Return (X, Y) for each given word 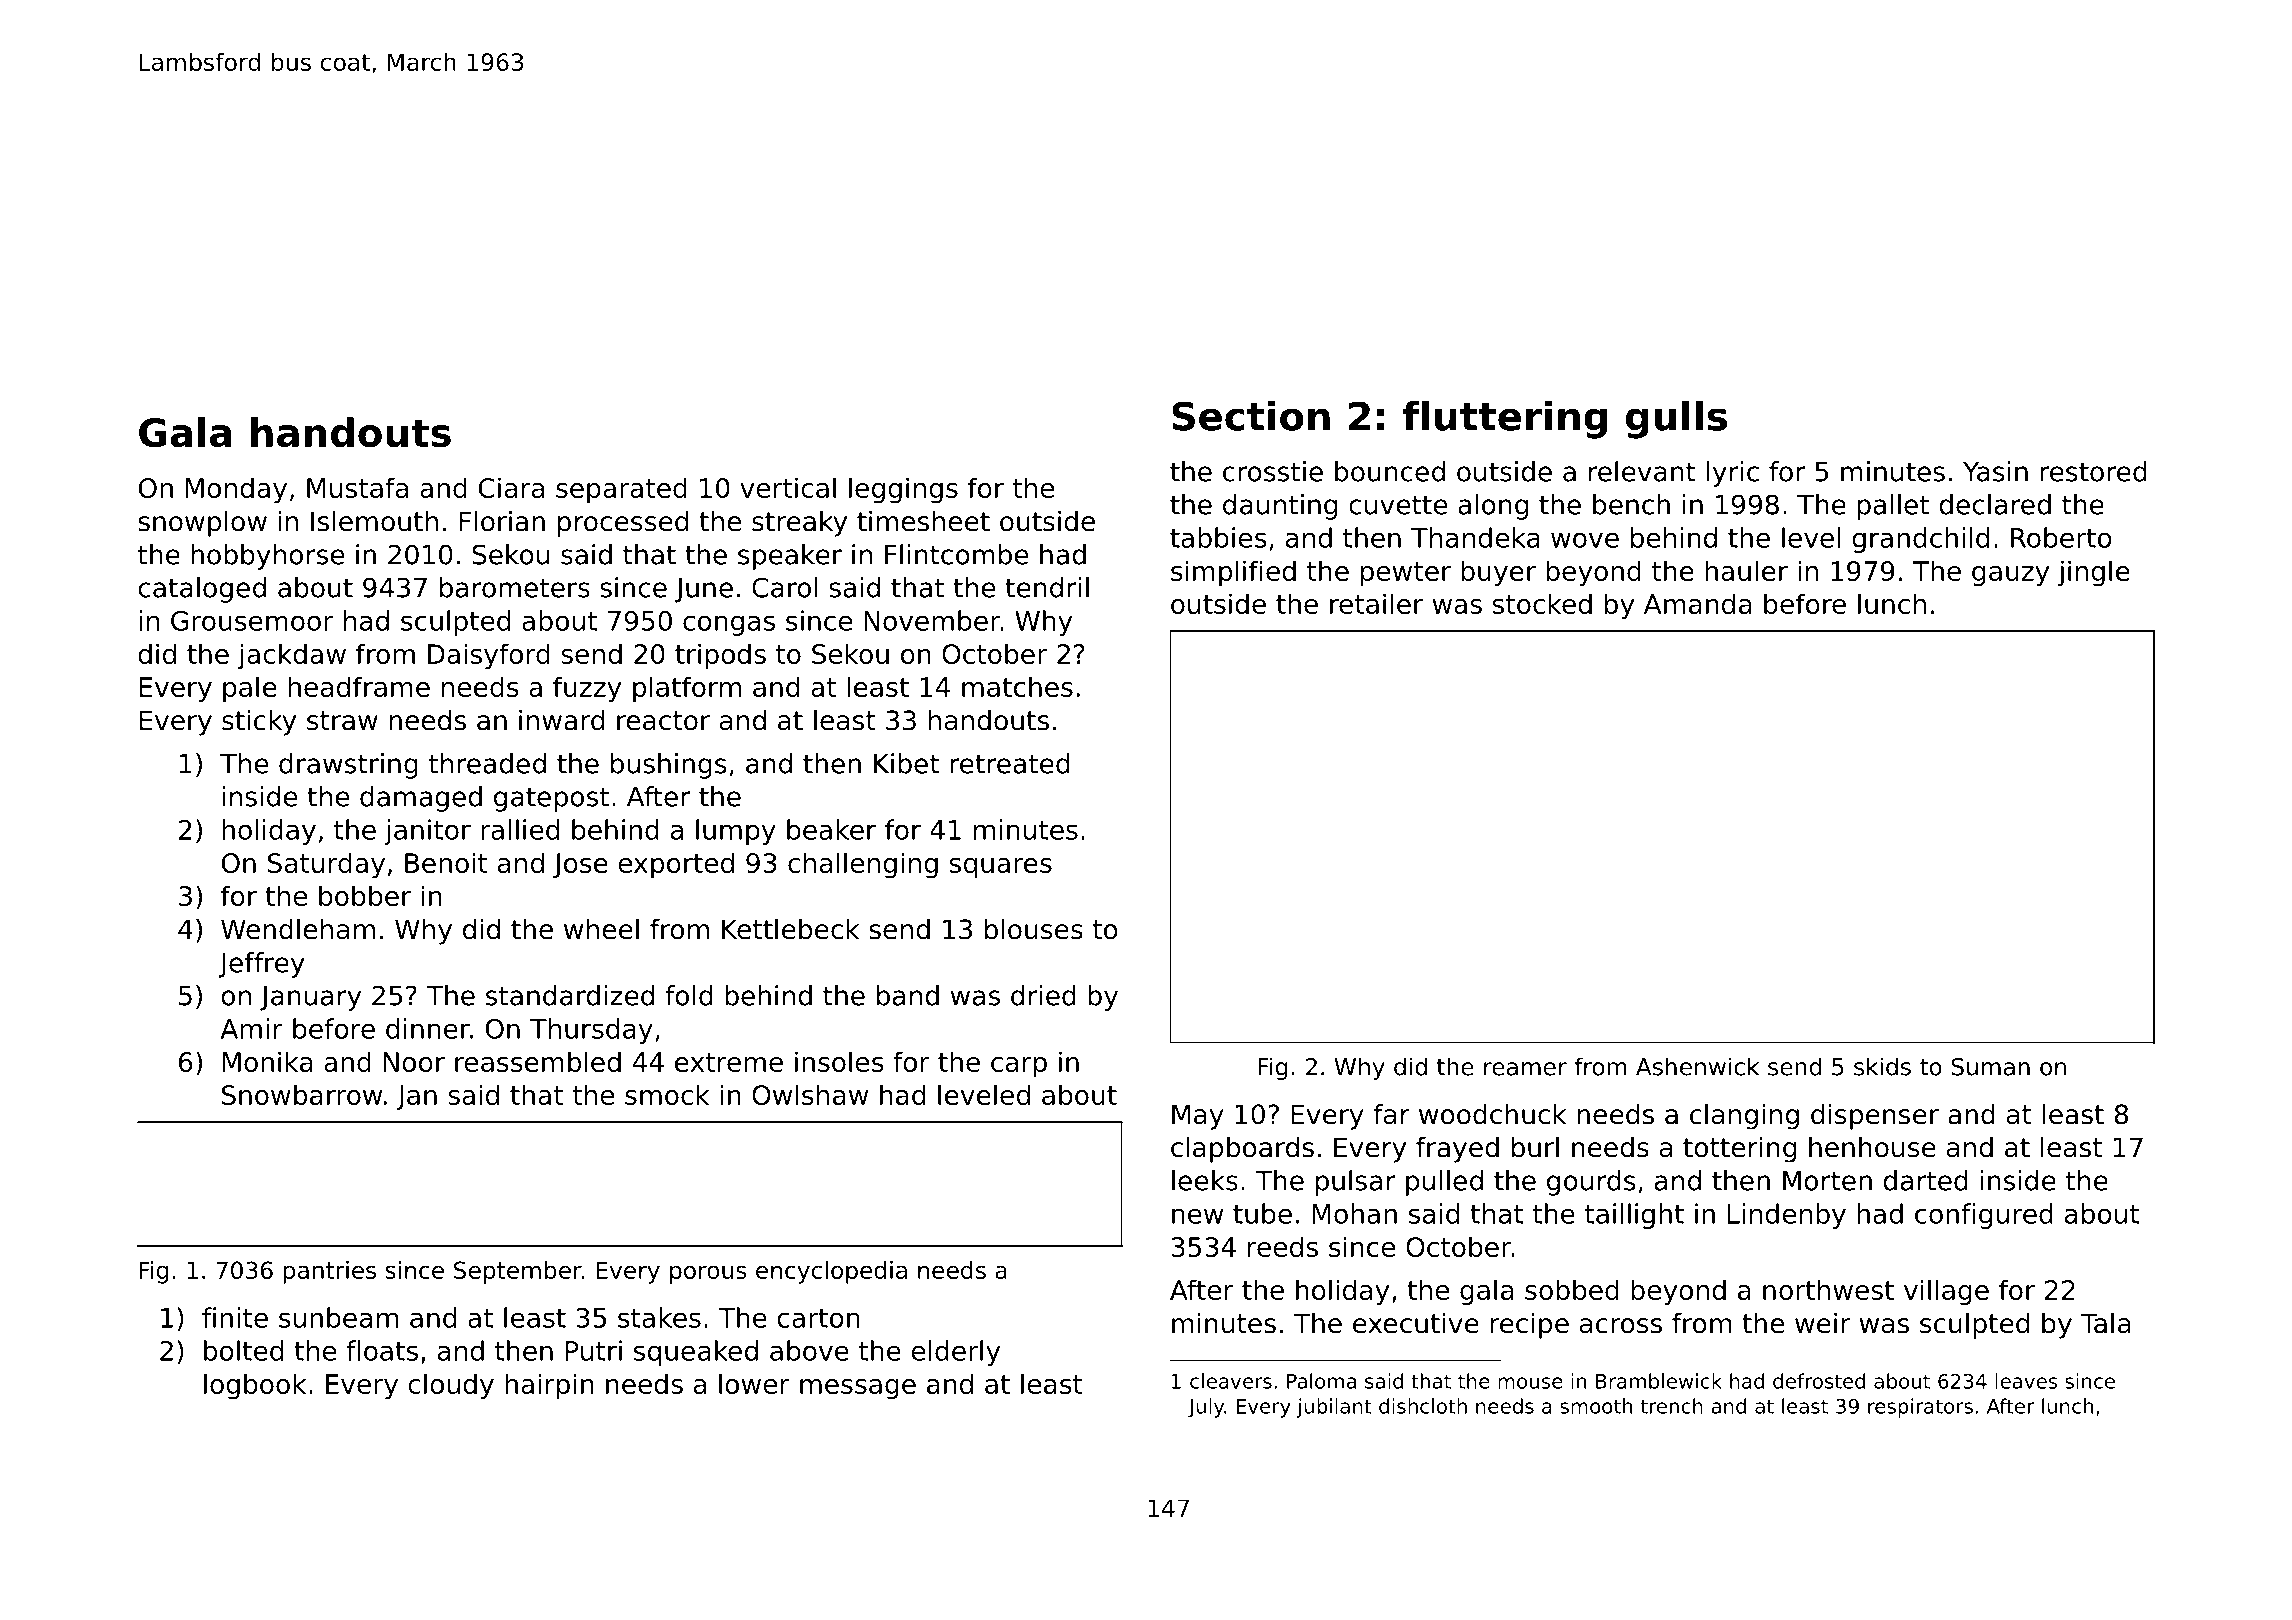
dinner (428, 1028)
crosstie (1273, 471)
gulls (1676, 420)
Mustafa (357, 487)
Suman (1991, 1067)
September (518, 1272)
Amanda (1698, 603)
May (1198, 1117)
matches (1017, 686)
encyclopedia (831, 1272)
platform (687, 689)
